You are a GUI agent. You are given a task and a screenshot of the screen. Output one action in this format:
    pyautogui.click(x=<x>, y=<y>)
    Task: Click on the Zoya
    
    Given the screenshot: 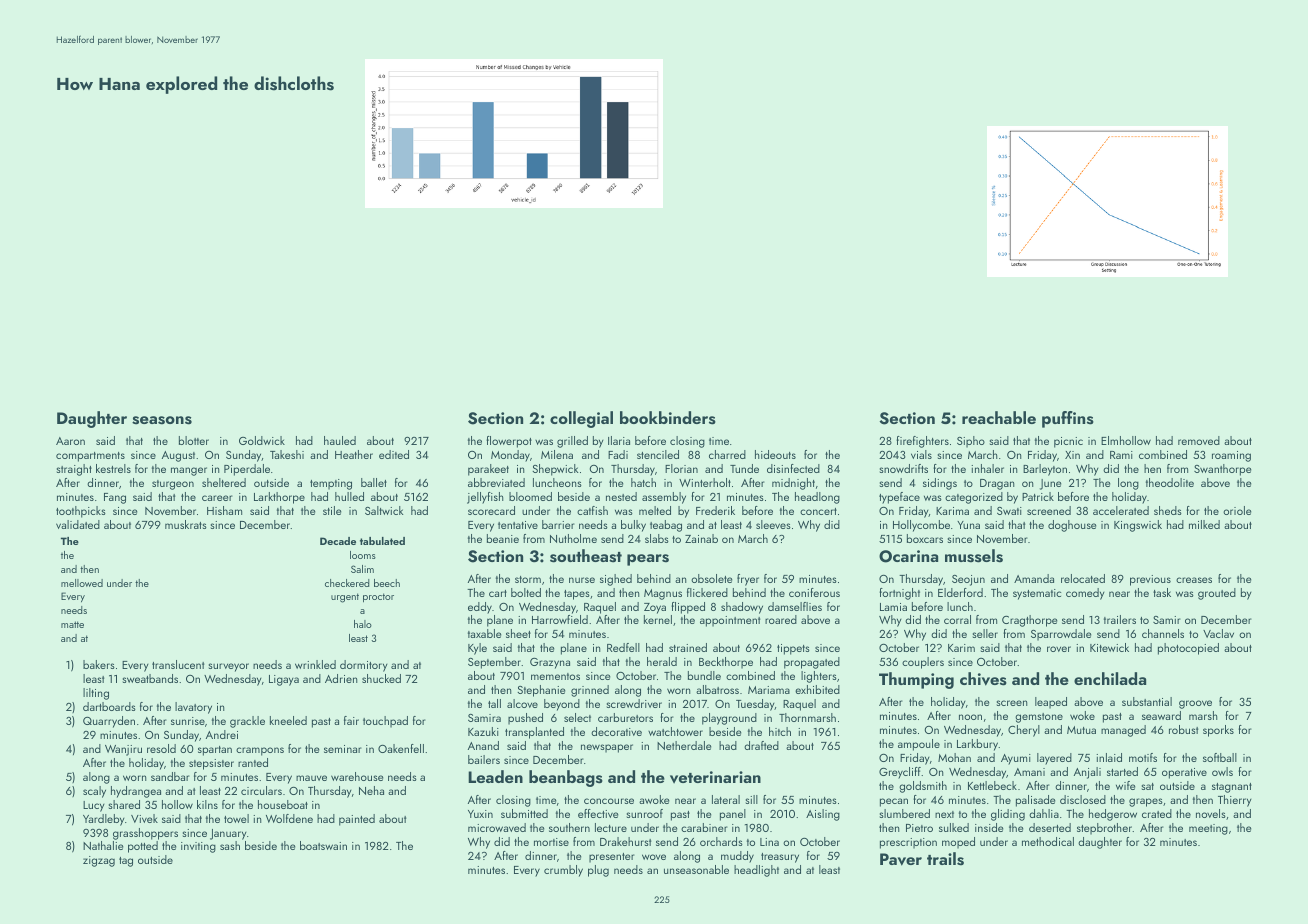 What is the action you would take?
    pyautogui.click(x=655, y=608)
